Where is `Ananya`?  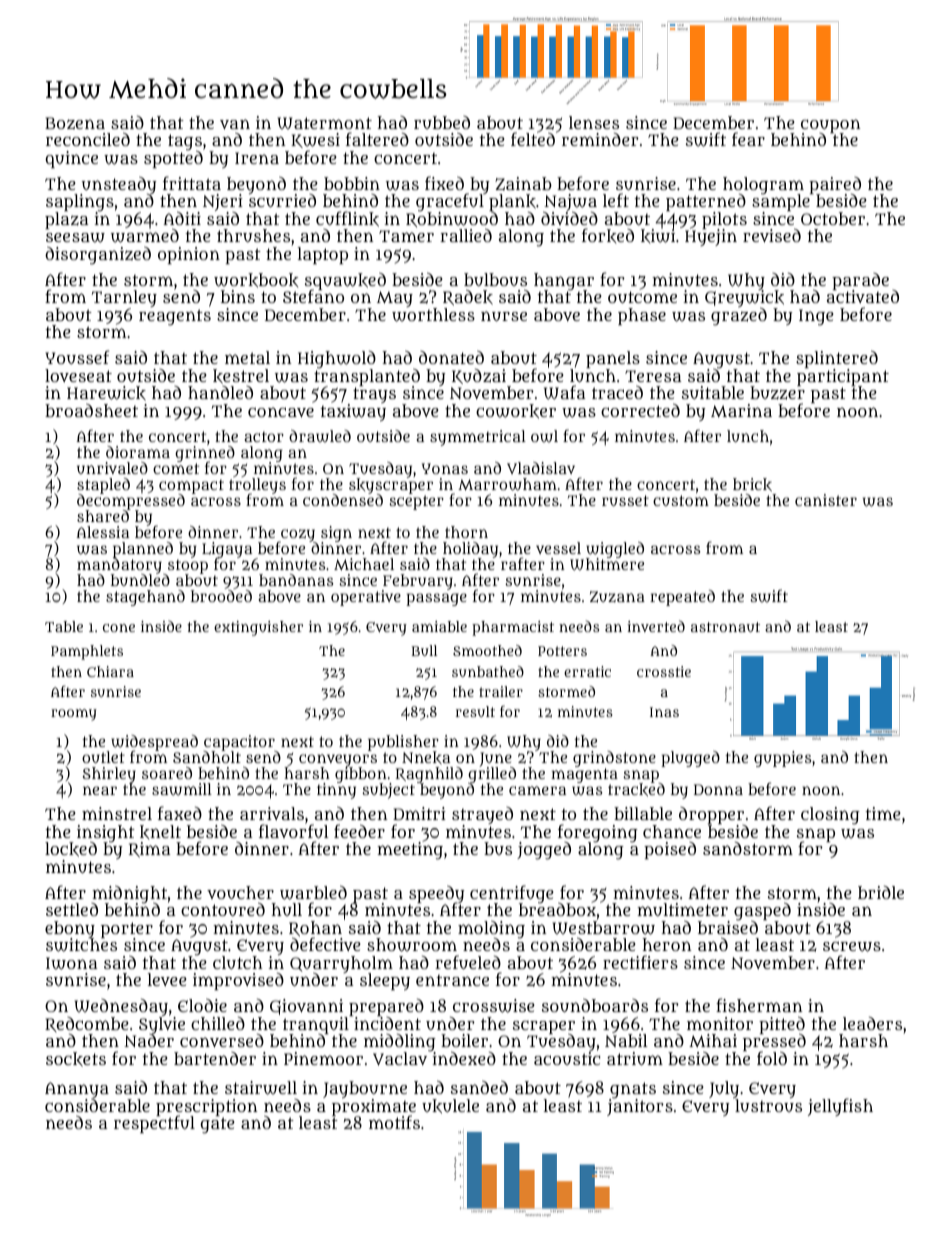 Ananya is located at coordinates (77, 1090).
